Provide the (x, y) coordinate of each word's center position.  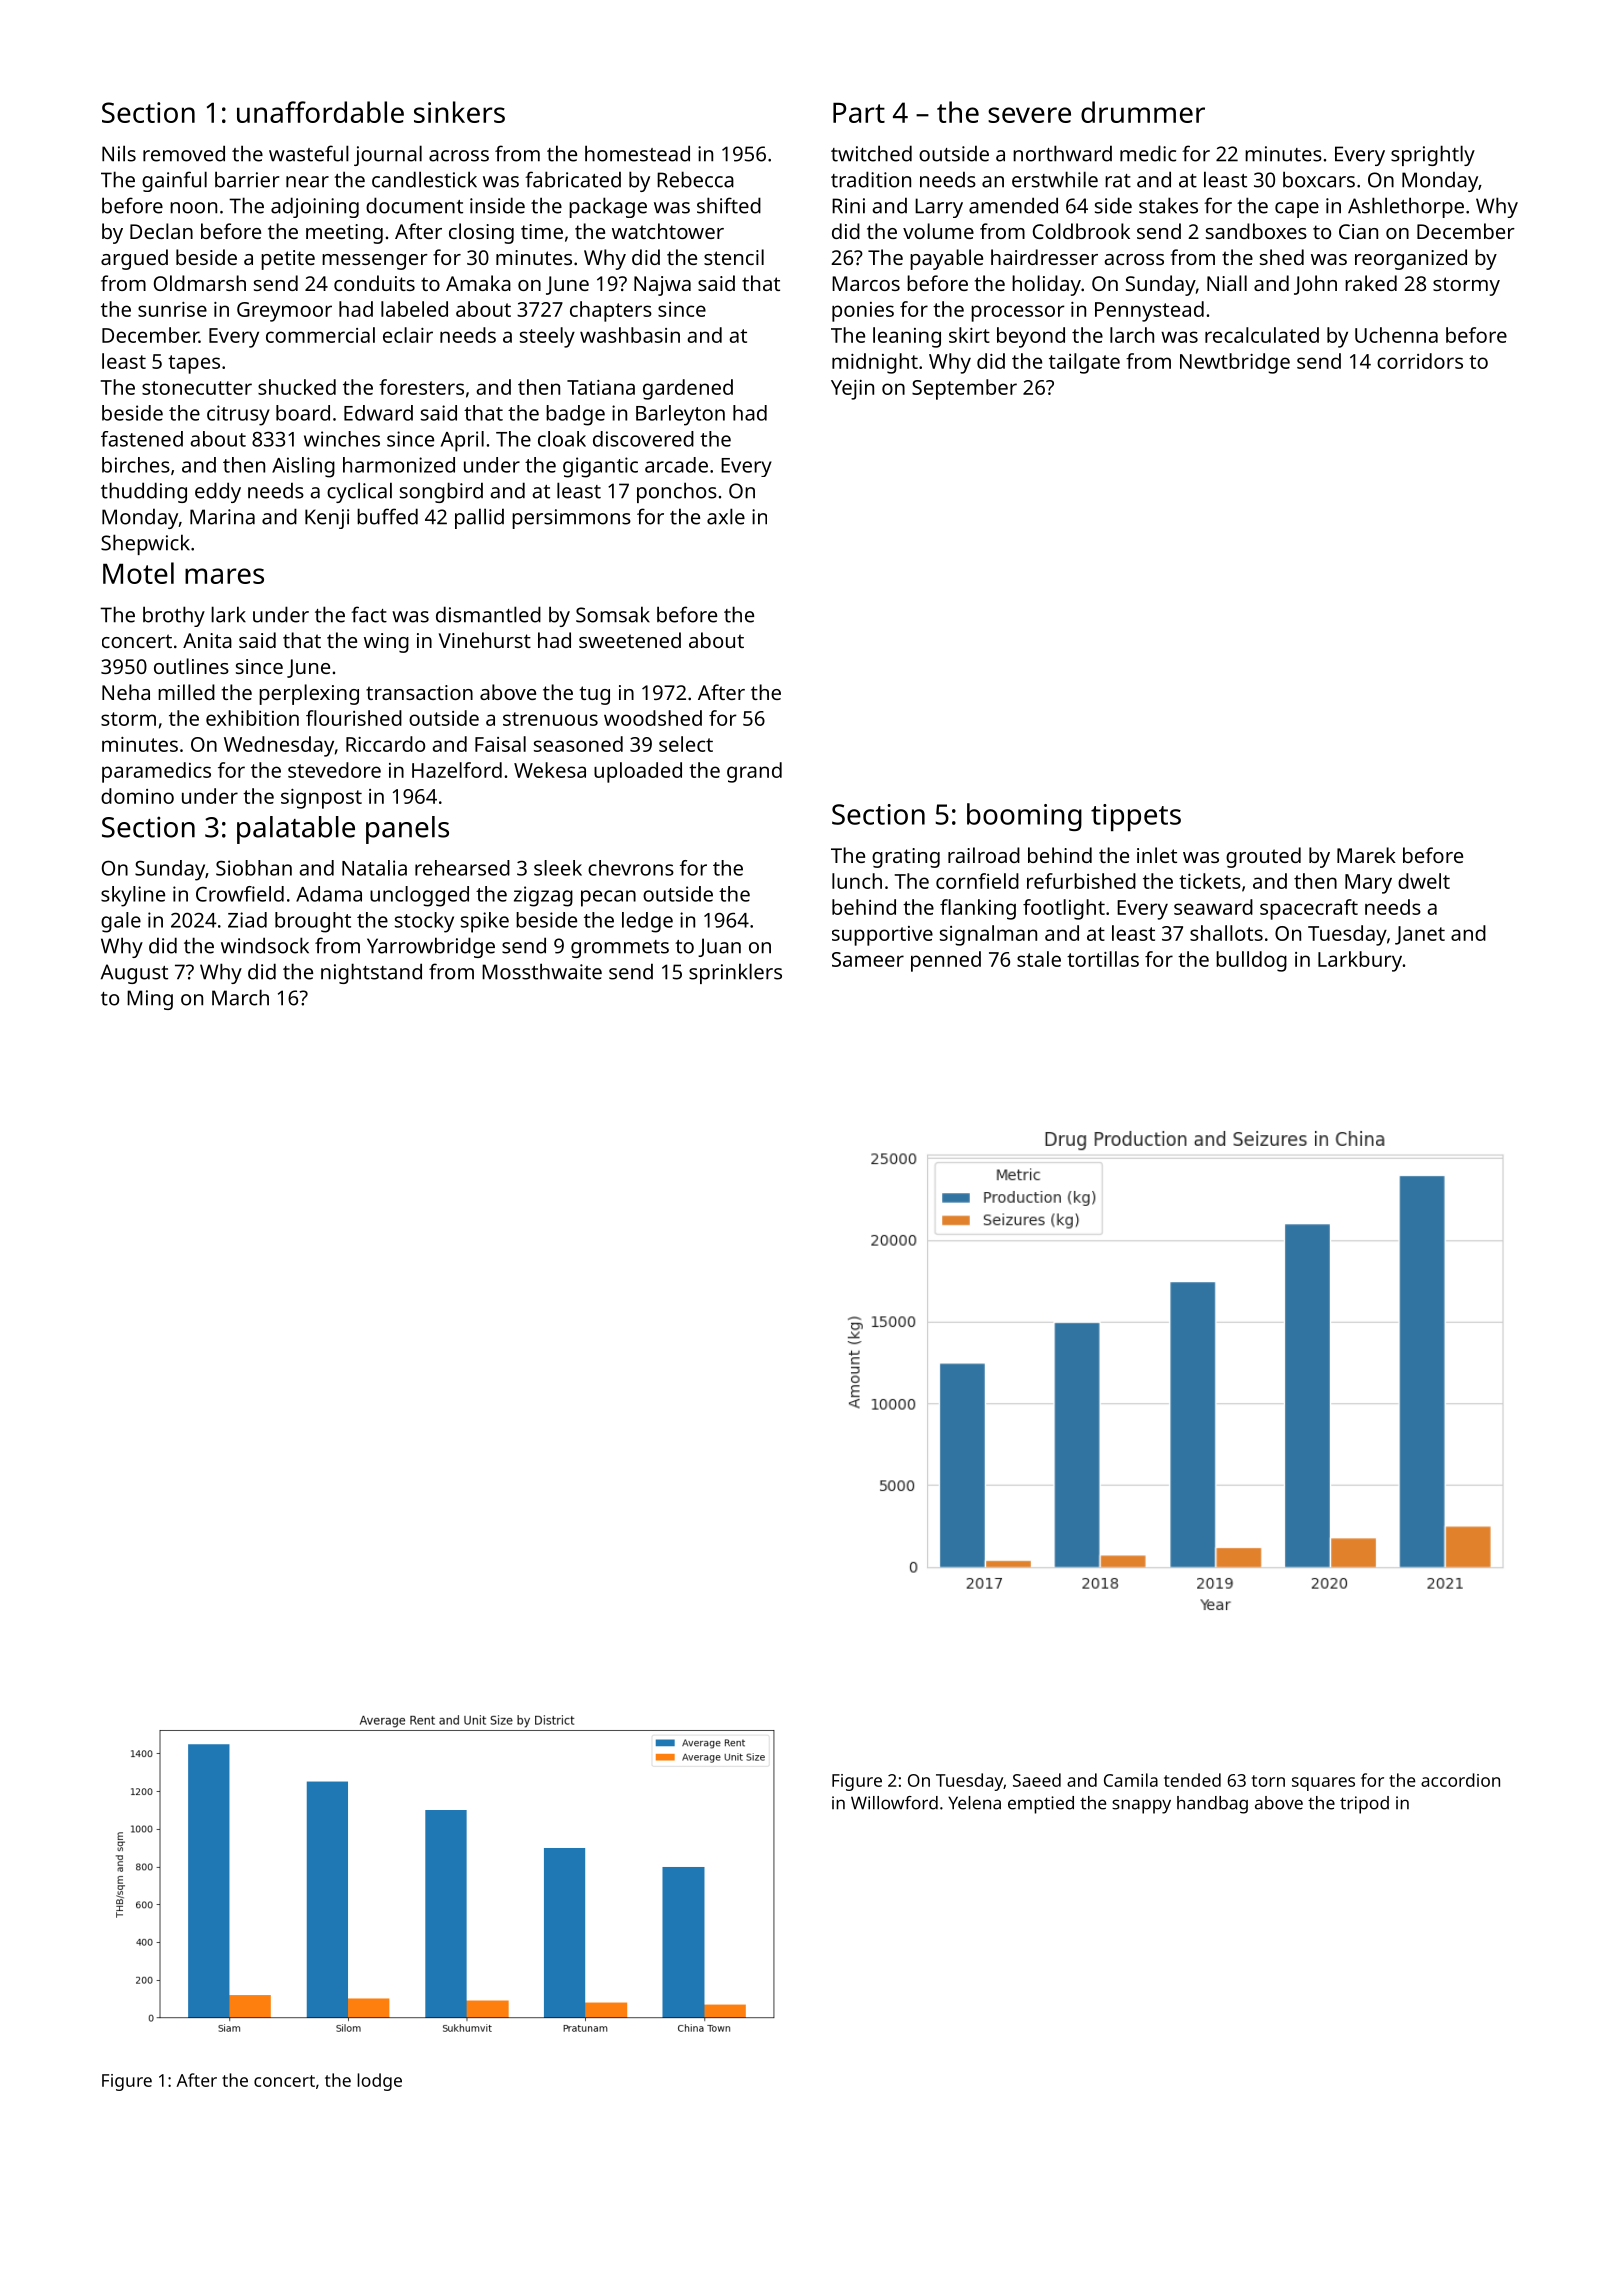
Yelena (974, 1803)
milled (186, 692)
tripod (1364, 1805)
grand (754, 772)
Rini (848, 206)
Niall (1227, 283)
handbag (1212, 1805)
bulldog (1251, 961)
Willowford (894, 1803)
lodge (379, 2082)
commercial (320, 335)
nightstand (371, 973)
